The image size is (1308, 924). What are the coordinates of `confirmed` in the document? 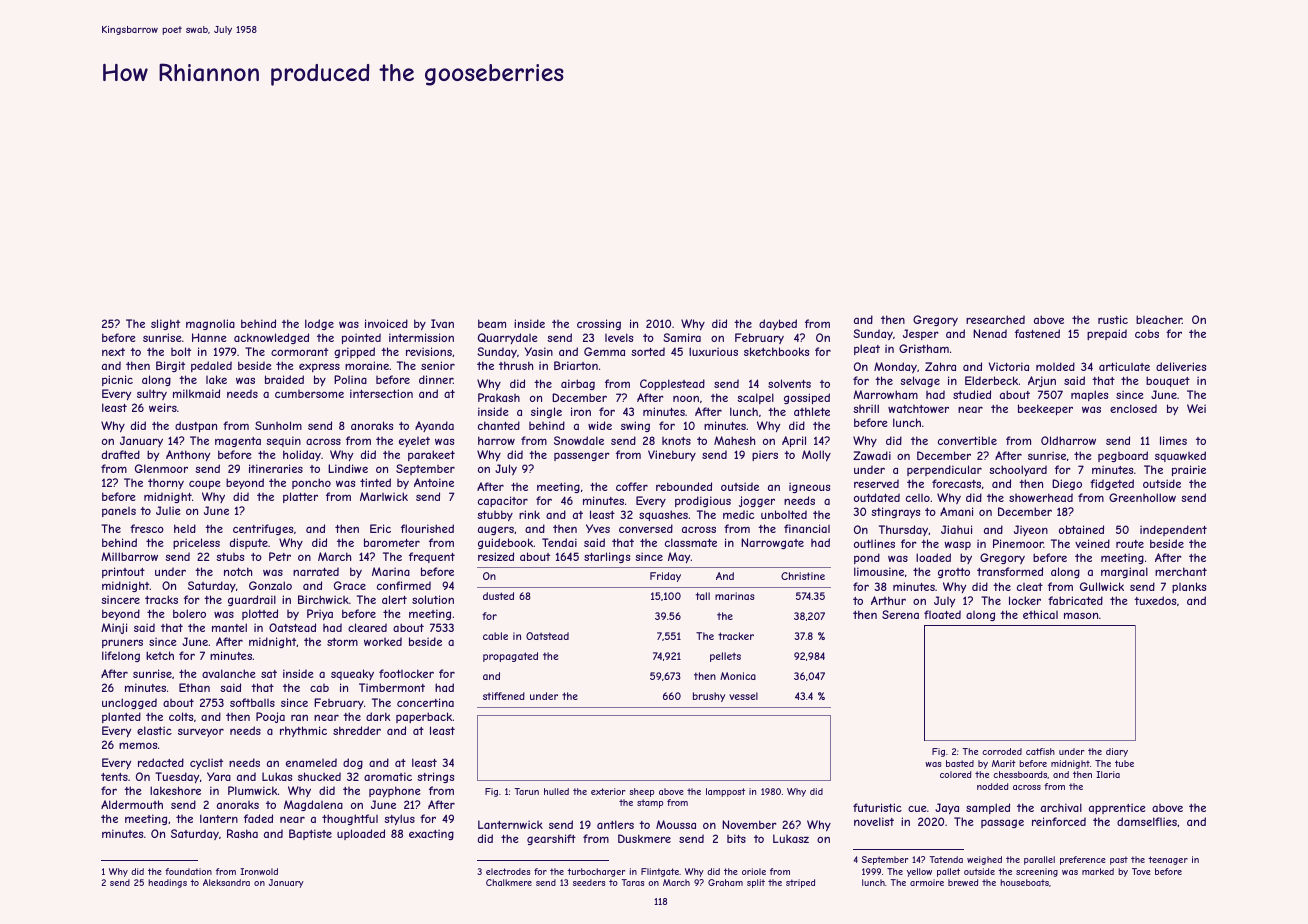 It's located at (404, 585).
